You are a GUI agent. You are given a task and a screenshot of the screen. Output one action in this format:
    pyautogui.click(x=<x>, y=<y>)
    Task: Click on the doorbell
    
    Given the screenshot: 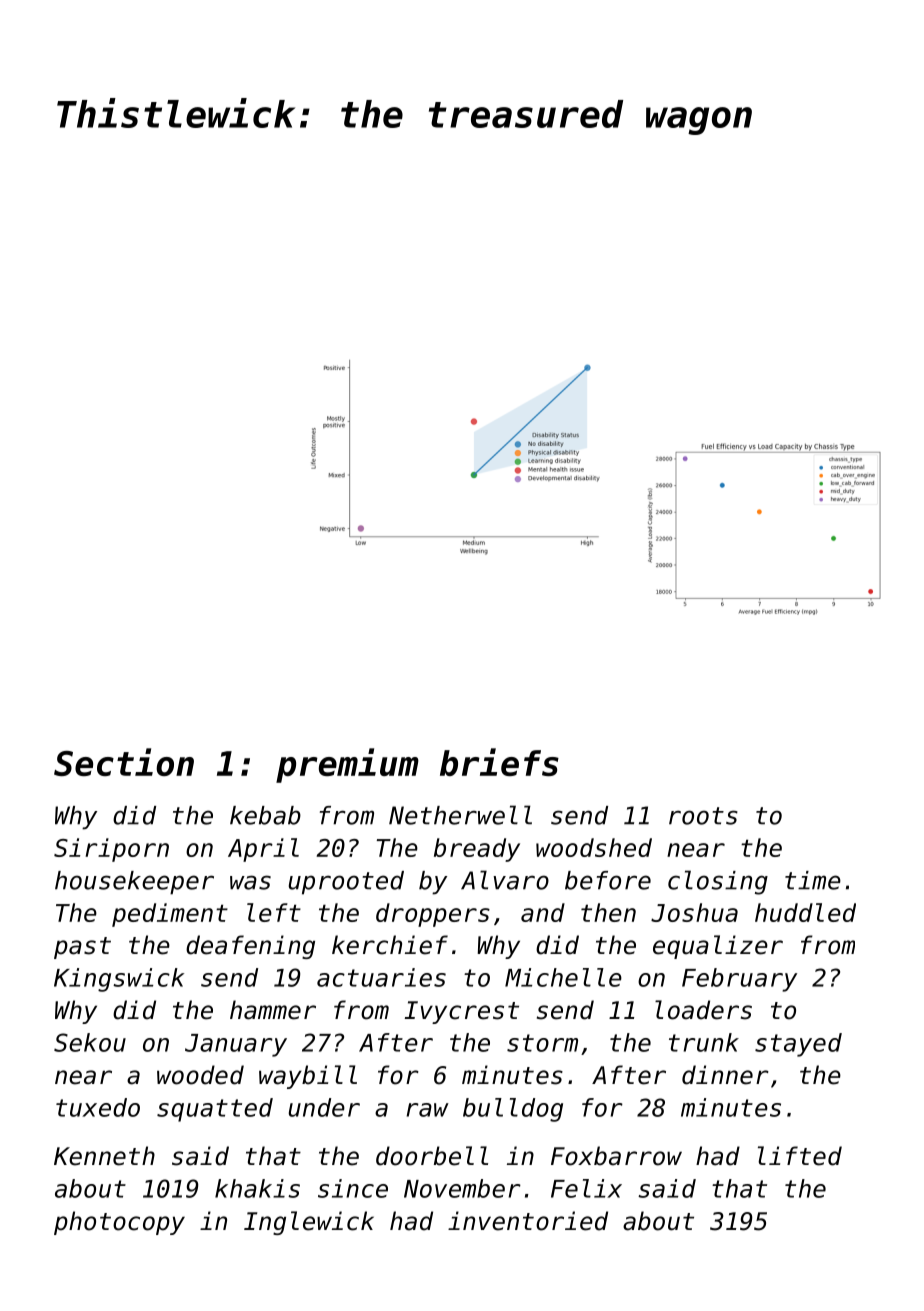 What is the action you would take?
    pyautogui.click(x=432, y=1156)
